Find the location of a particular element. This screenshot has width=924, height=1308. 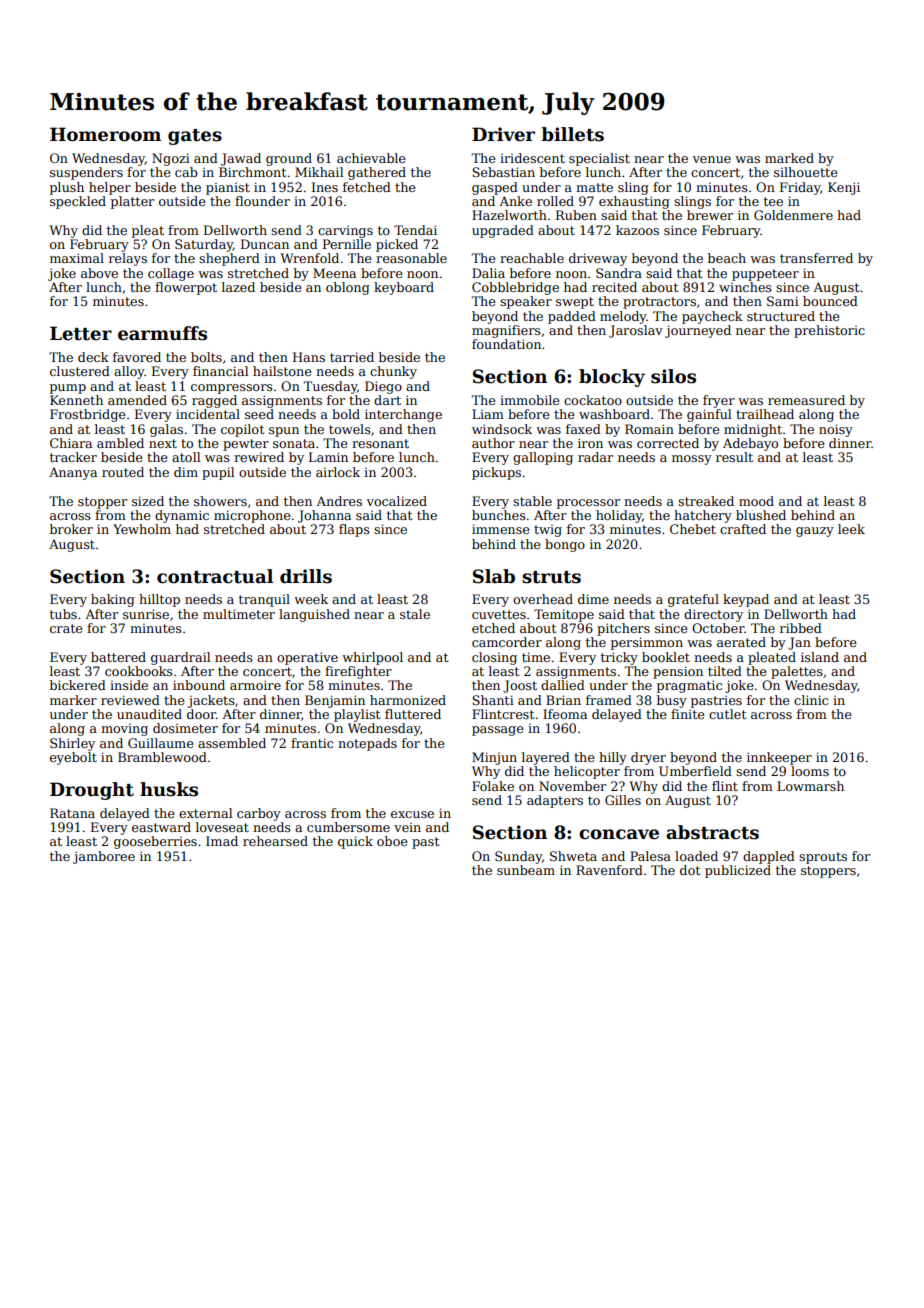

Imad is located at coordinates (222, 841).
